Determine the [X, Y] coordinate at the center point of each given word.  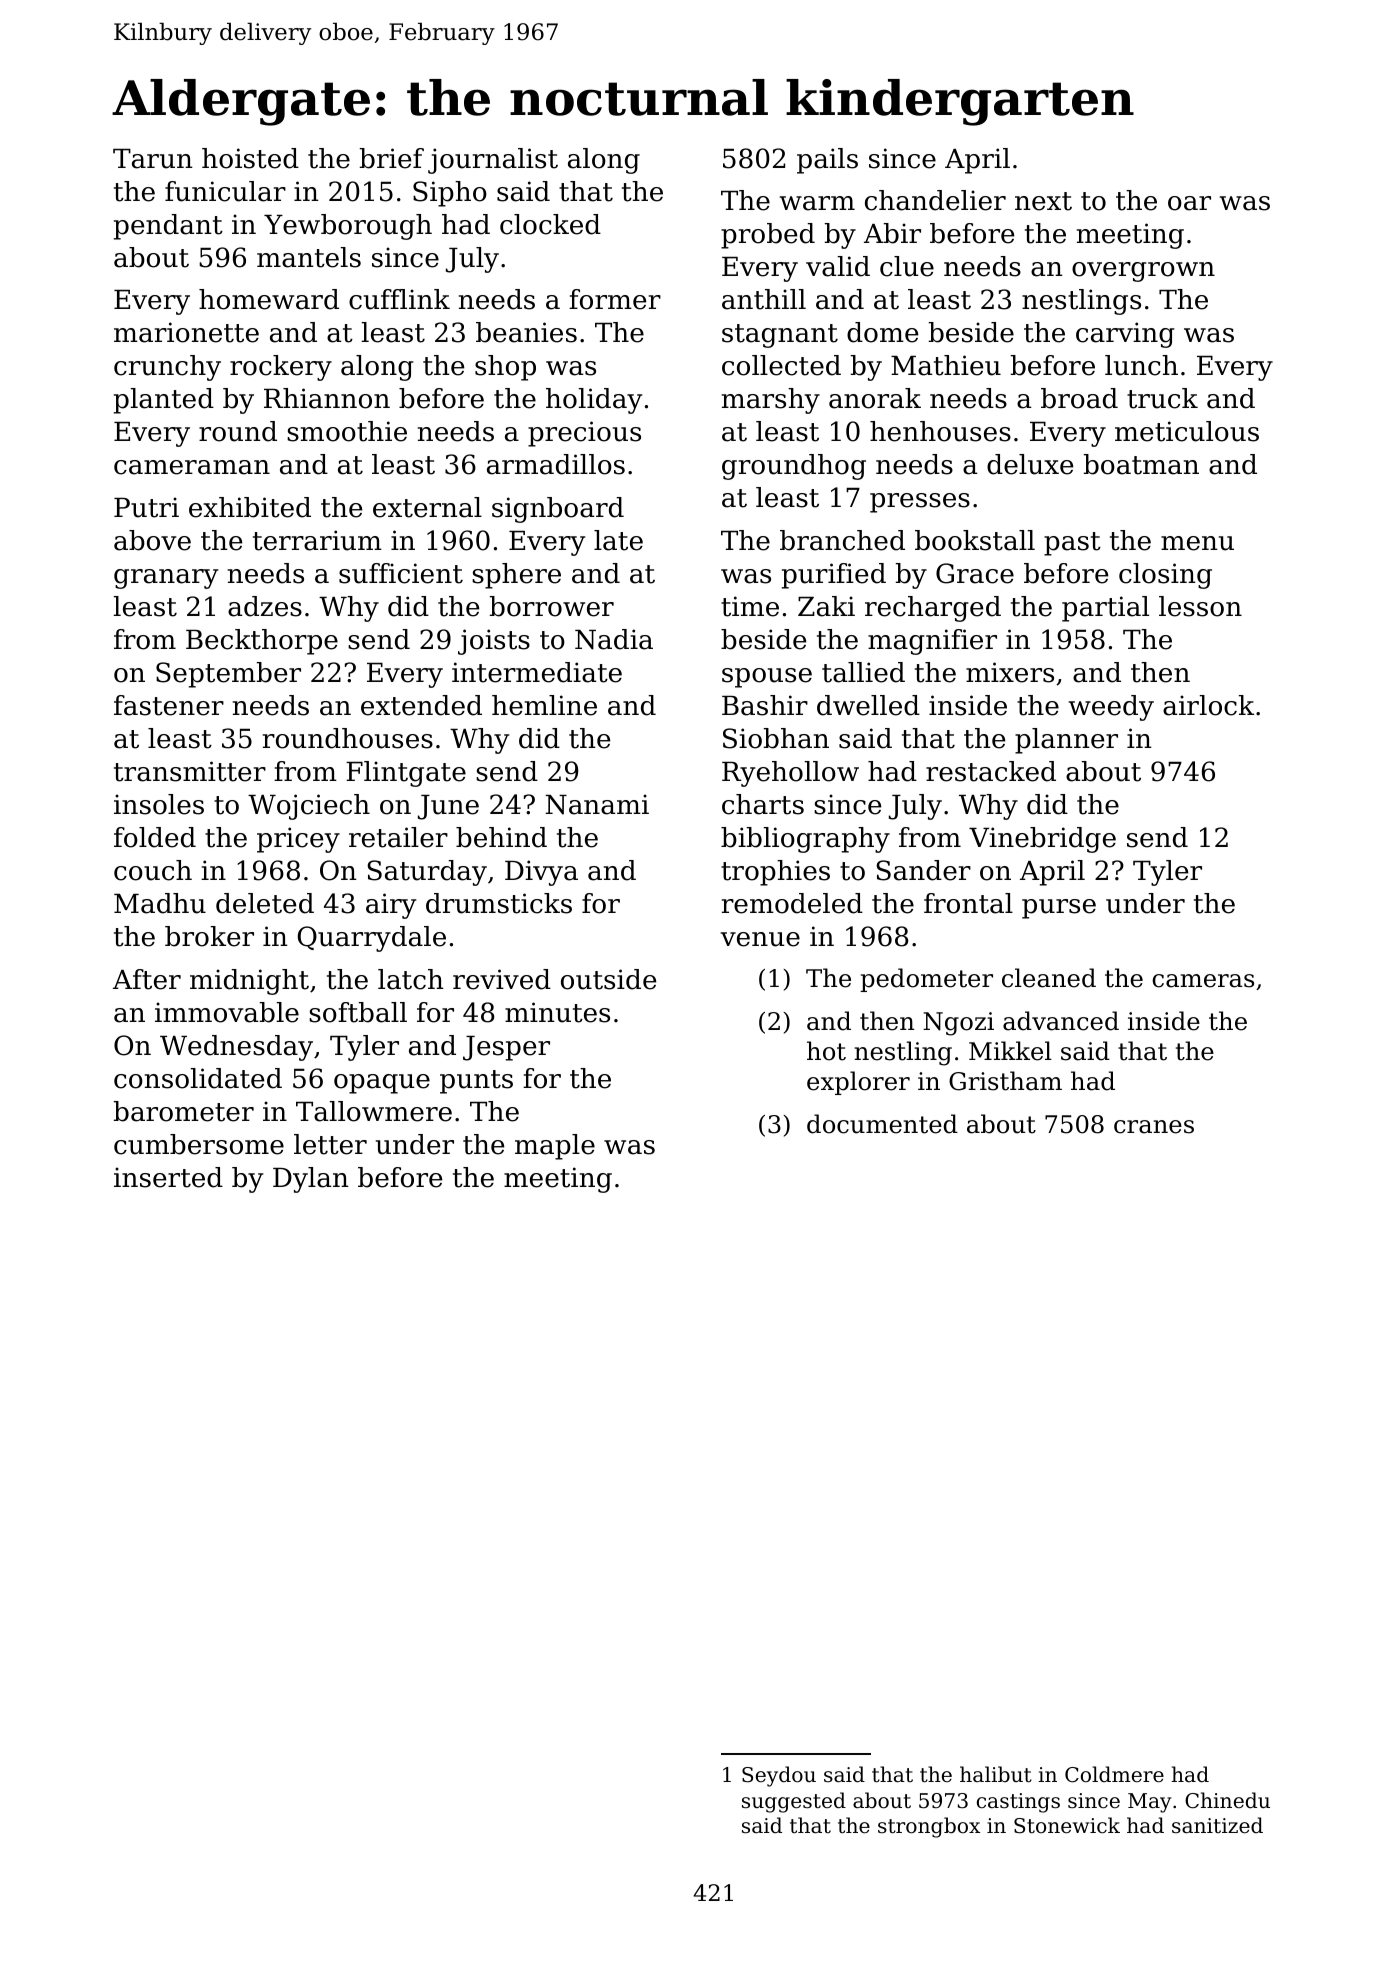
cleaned [1049, 978]
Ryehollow [790, 774]
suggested [794, 1802]
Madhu [160, 903]
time [750, 606]
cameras [1203, 981]
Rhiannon [327, 398]
